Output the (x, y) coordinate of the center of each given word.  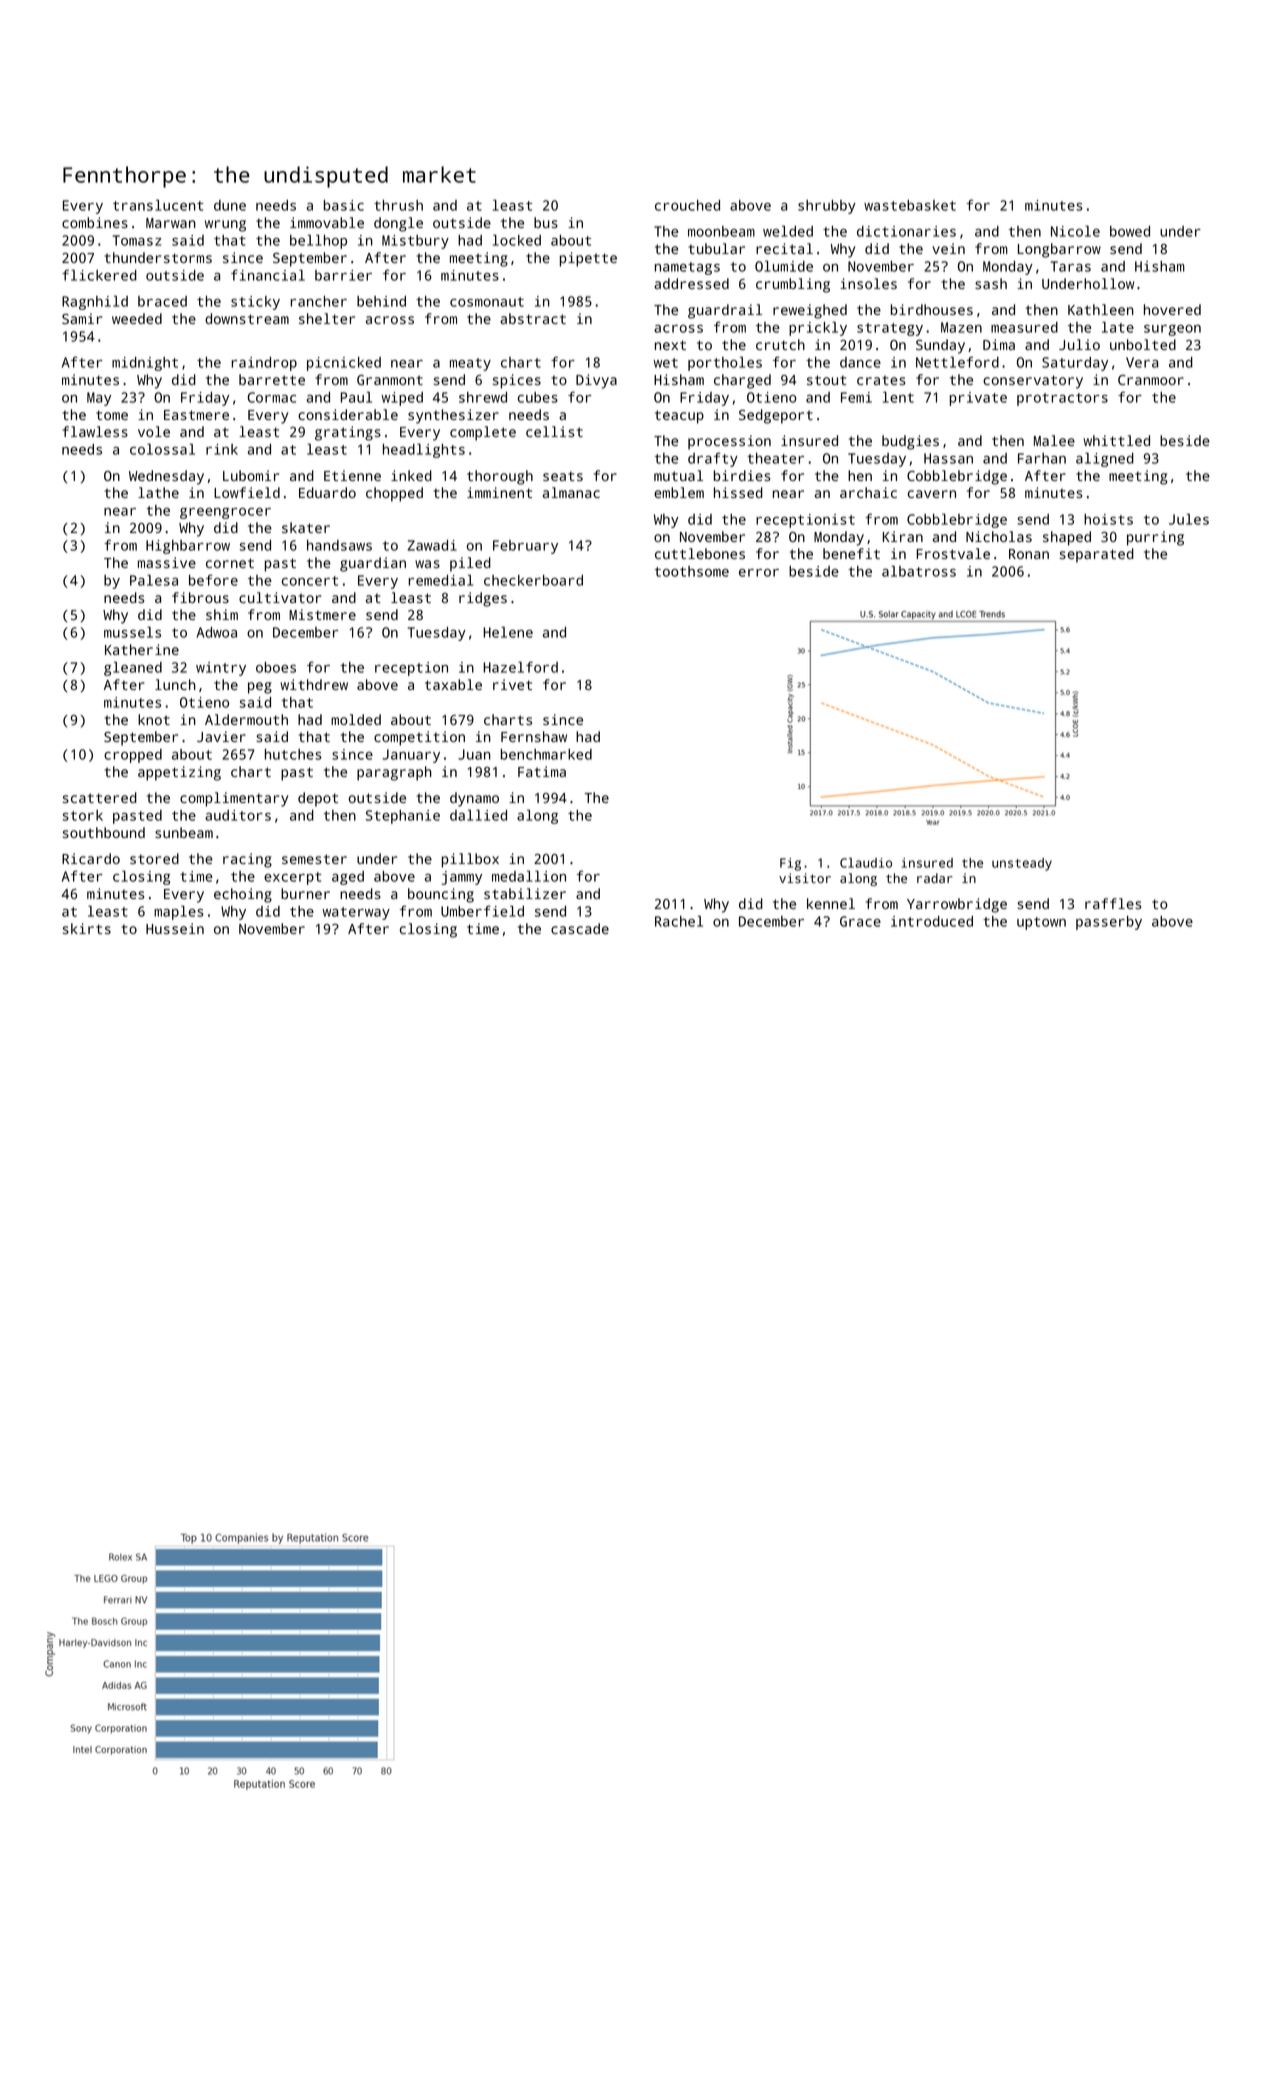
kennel (831, 903)
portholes (725, 363)
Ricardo (91, 858)
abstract (533, 318)
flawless (95, 431)
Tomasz (137, 240)
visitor (805, 878)
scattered (100, 797)
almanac (571, 492)
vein (948, 248)
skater (306, 527)
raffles (1113, 903)
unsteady (1022, 864)
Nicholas (999, 536)
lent (898, 397)
